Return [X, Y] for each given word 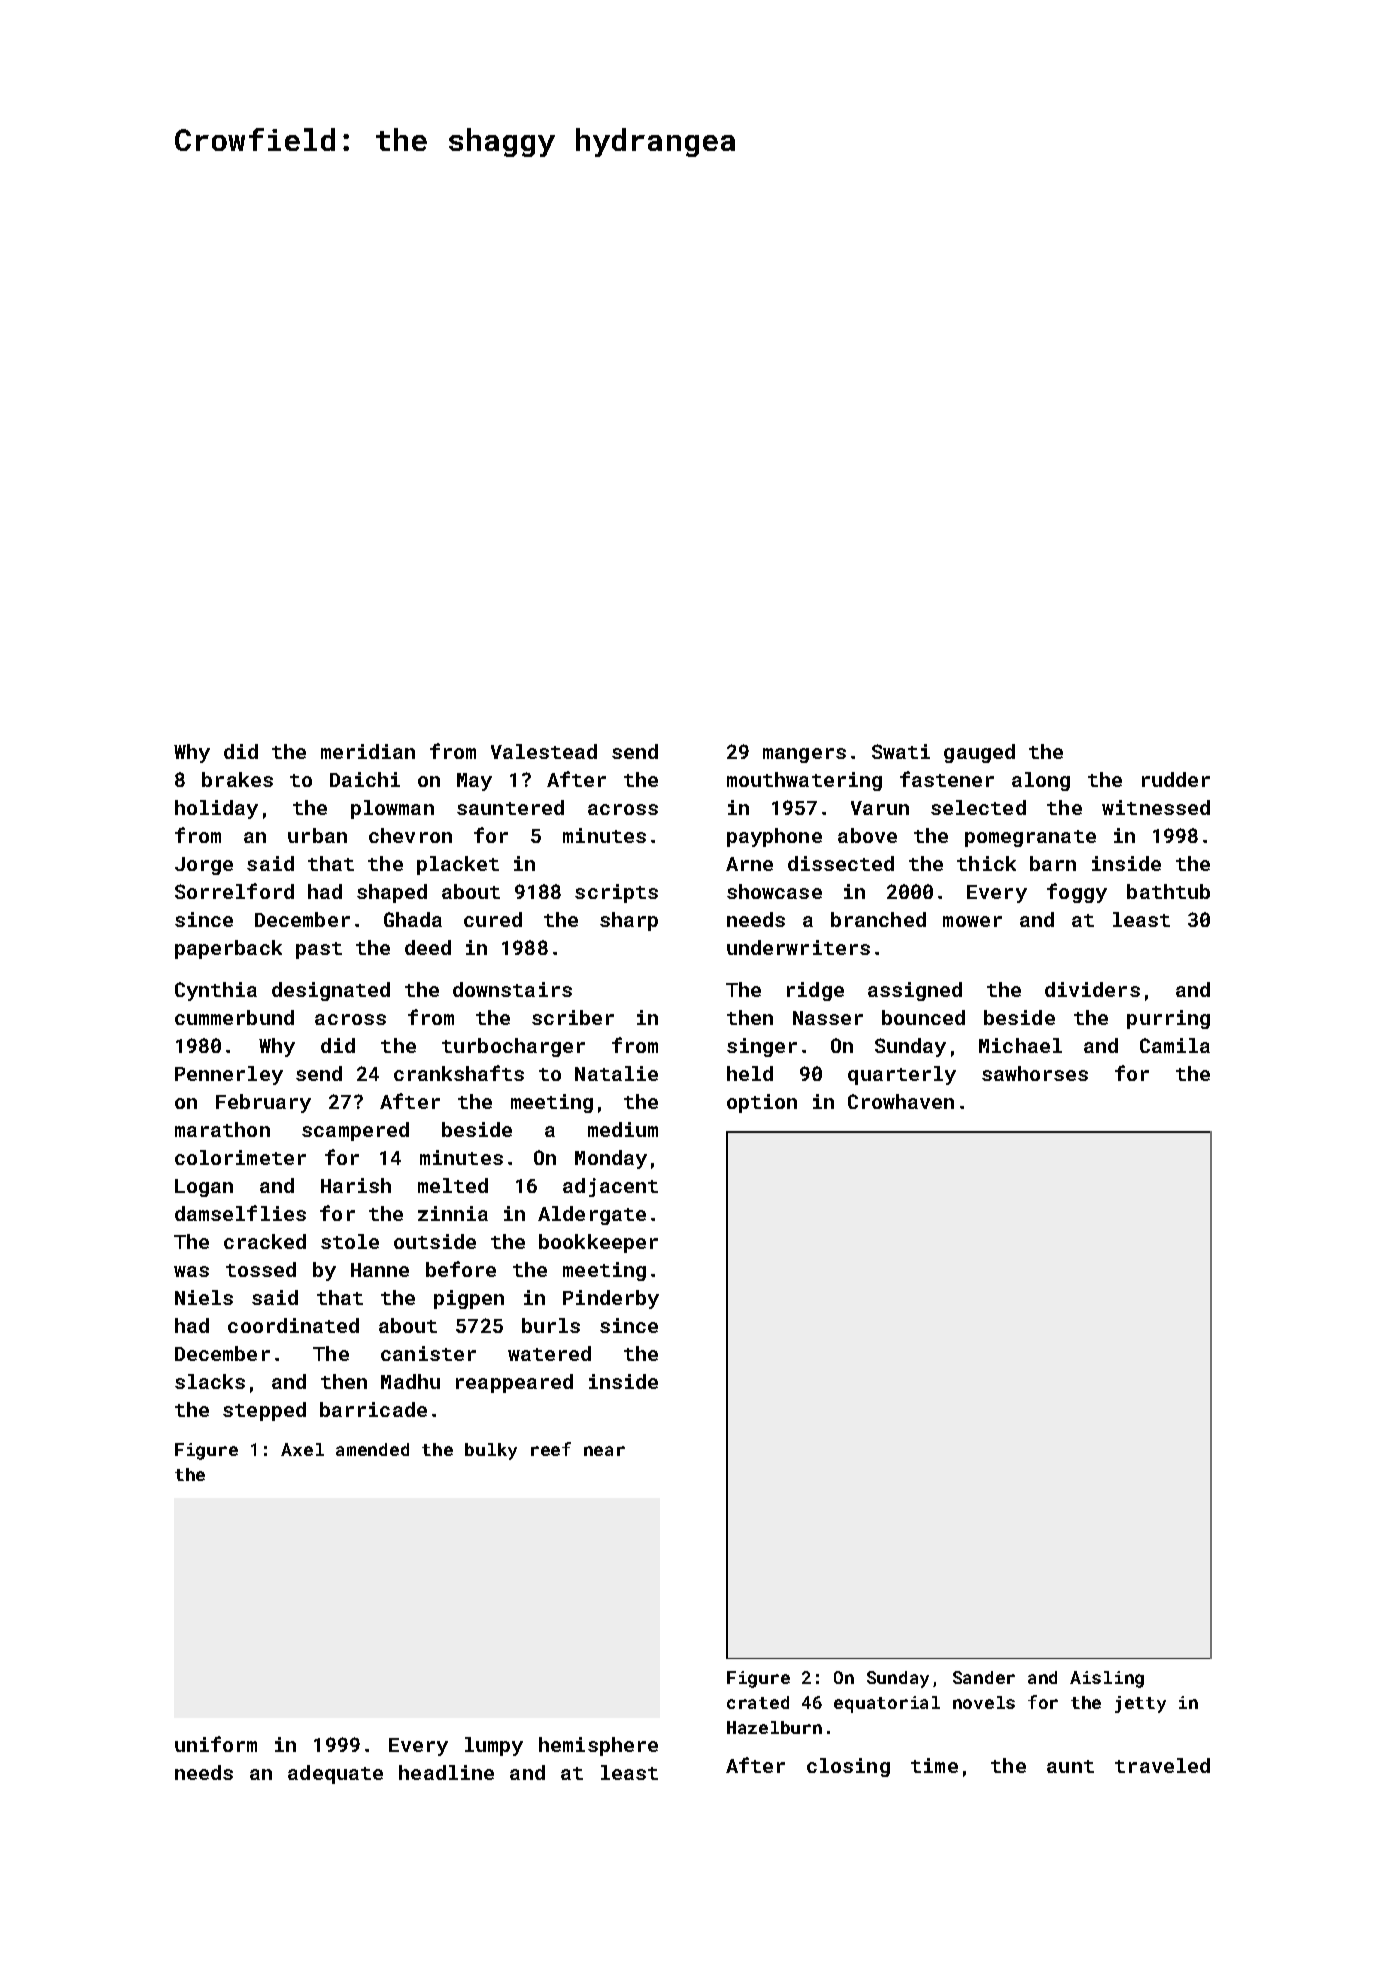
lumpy [494, 1746]
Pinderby [611, 1299]
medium [623, 1129]
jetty [1140, 1704]
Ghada [413, 919]
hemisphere [598, 1746]
